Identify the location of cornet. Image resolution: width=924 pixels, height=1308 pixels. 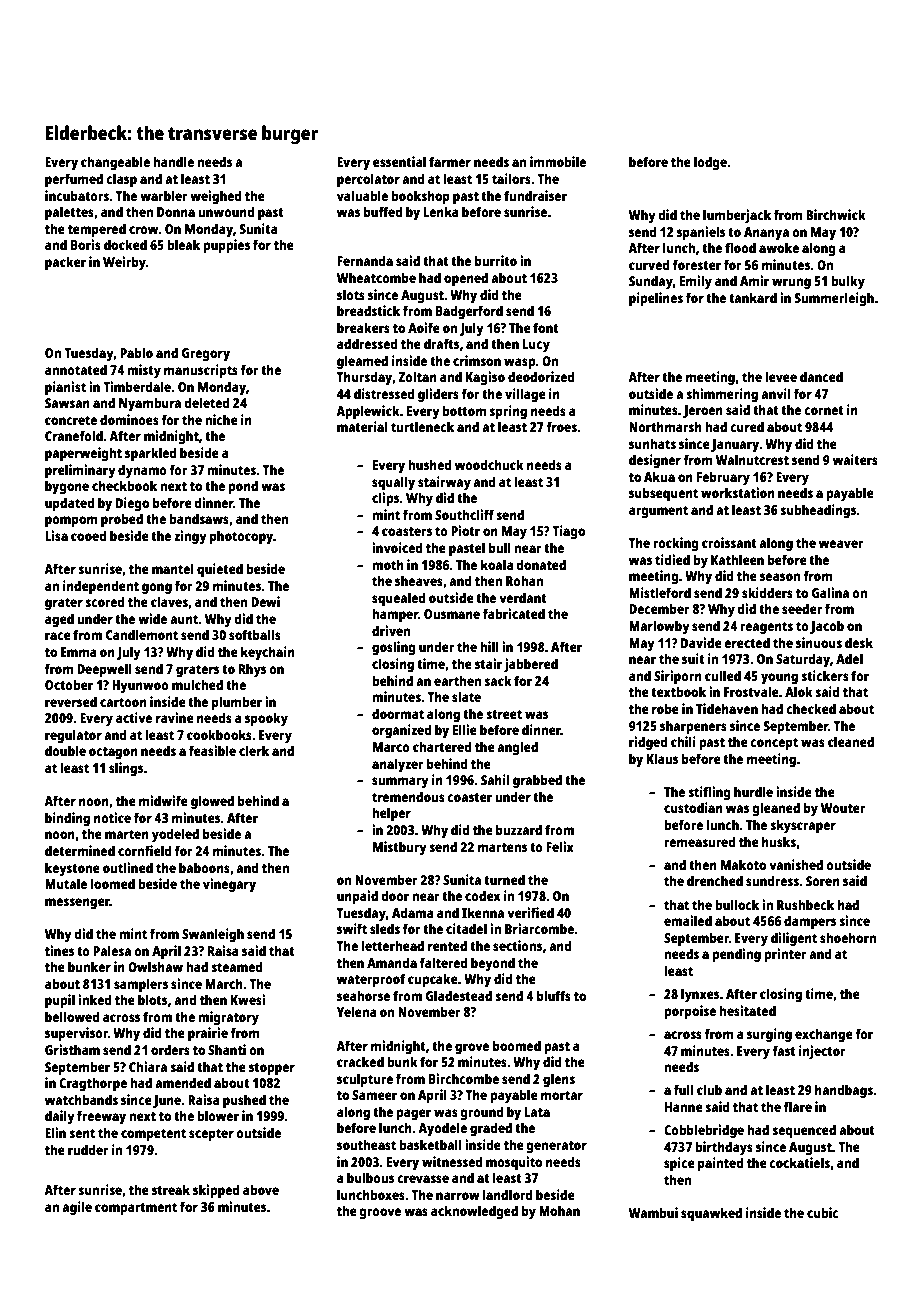
(824, 410).
